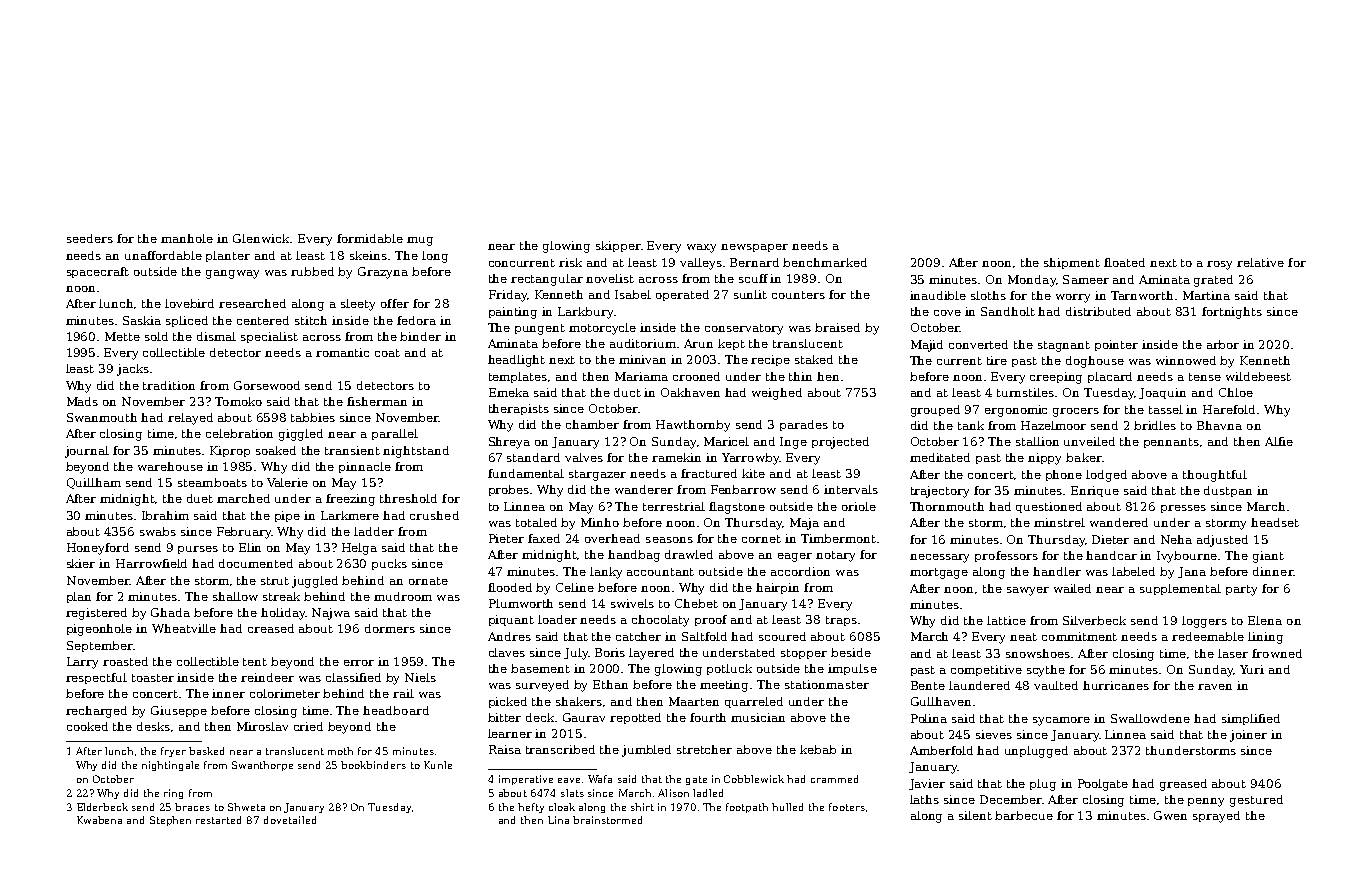 This image has height=887, width=1372. Describe the element at coordinates (994, 734) in the image. I see `sieves` at that location.
